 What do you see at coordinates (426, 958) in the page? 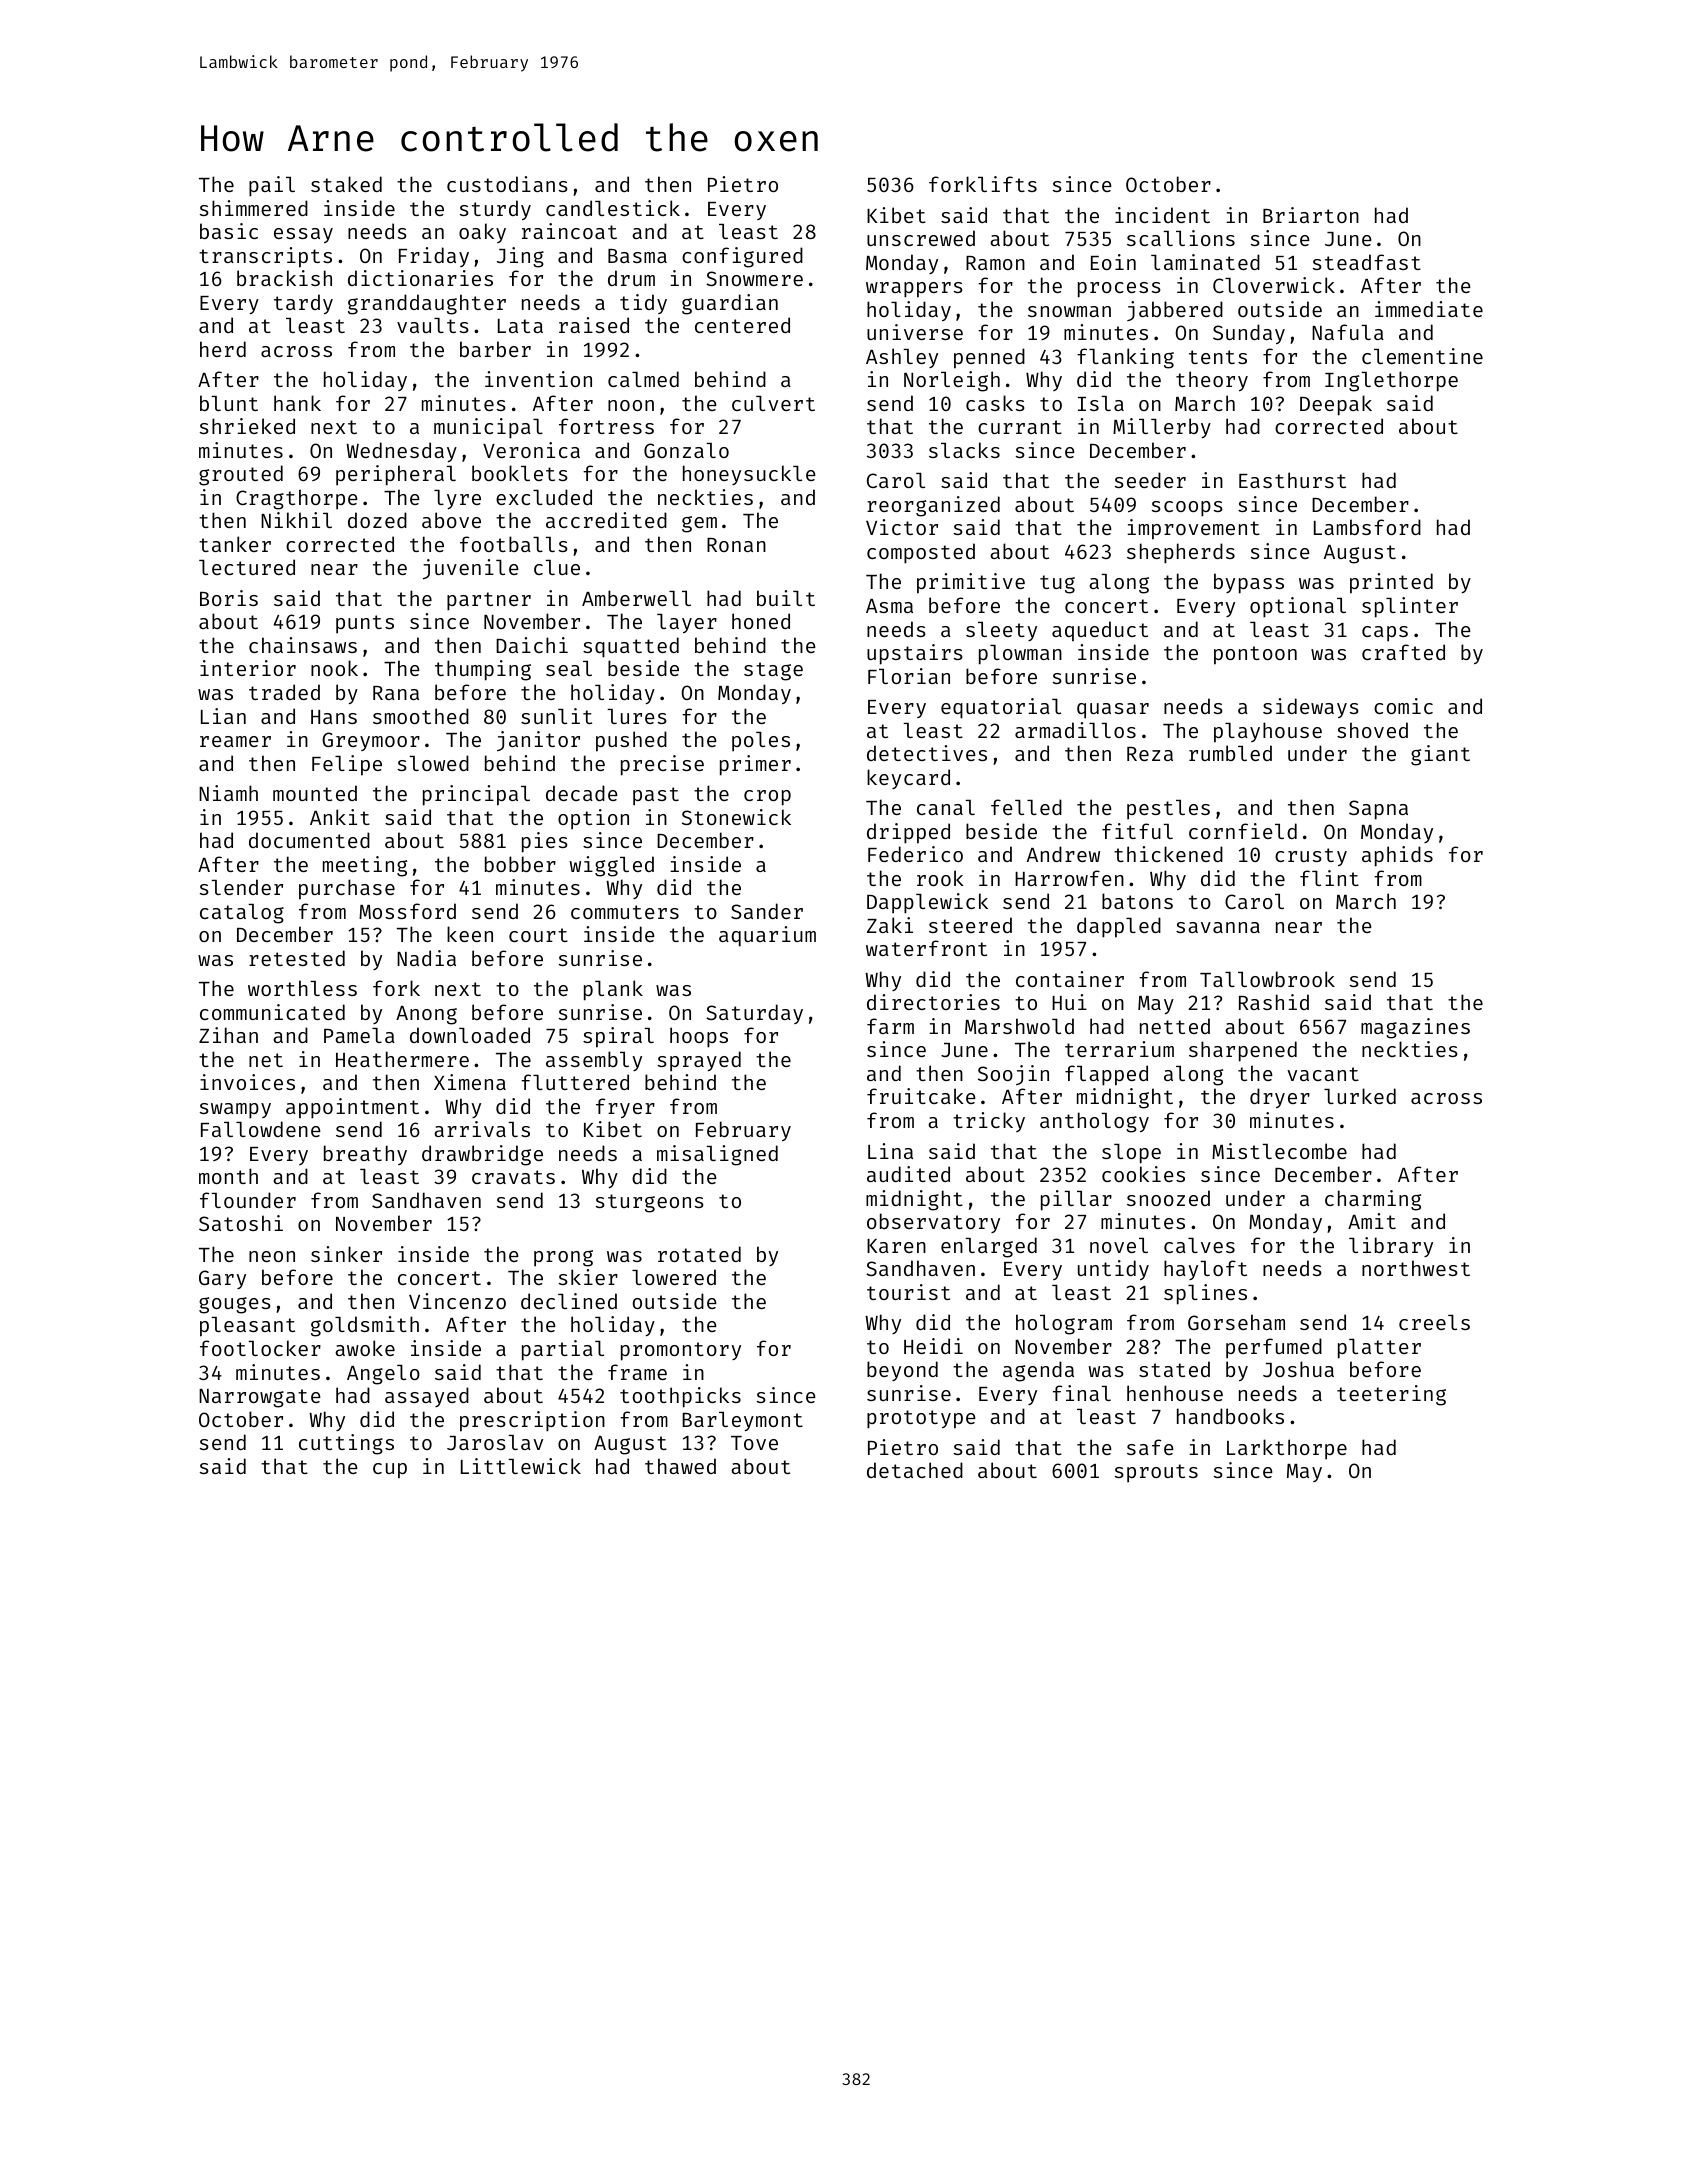
I see `Nadia` at bounding box center [426, 958].
